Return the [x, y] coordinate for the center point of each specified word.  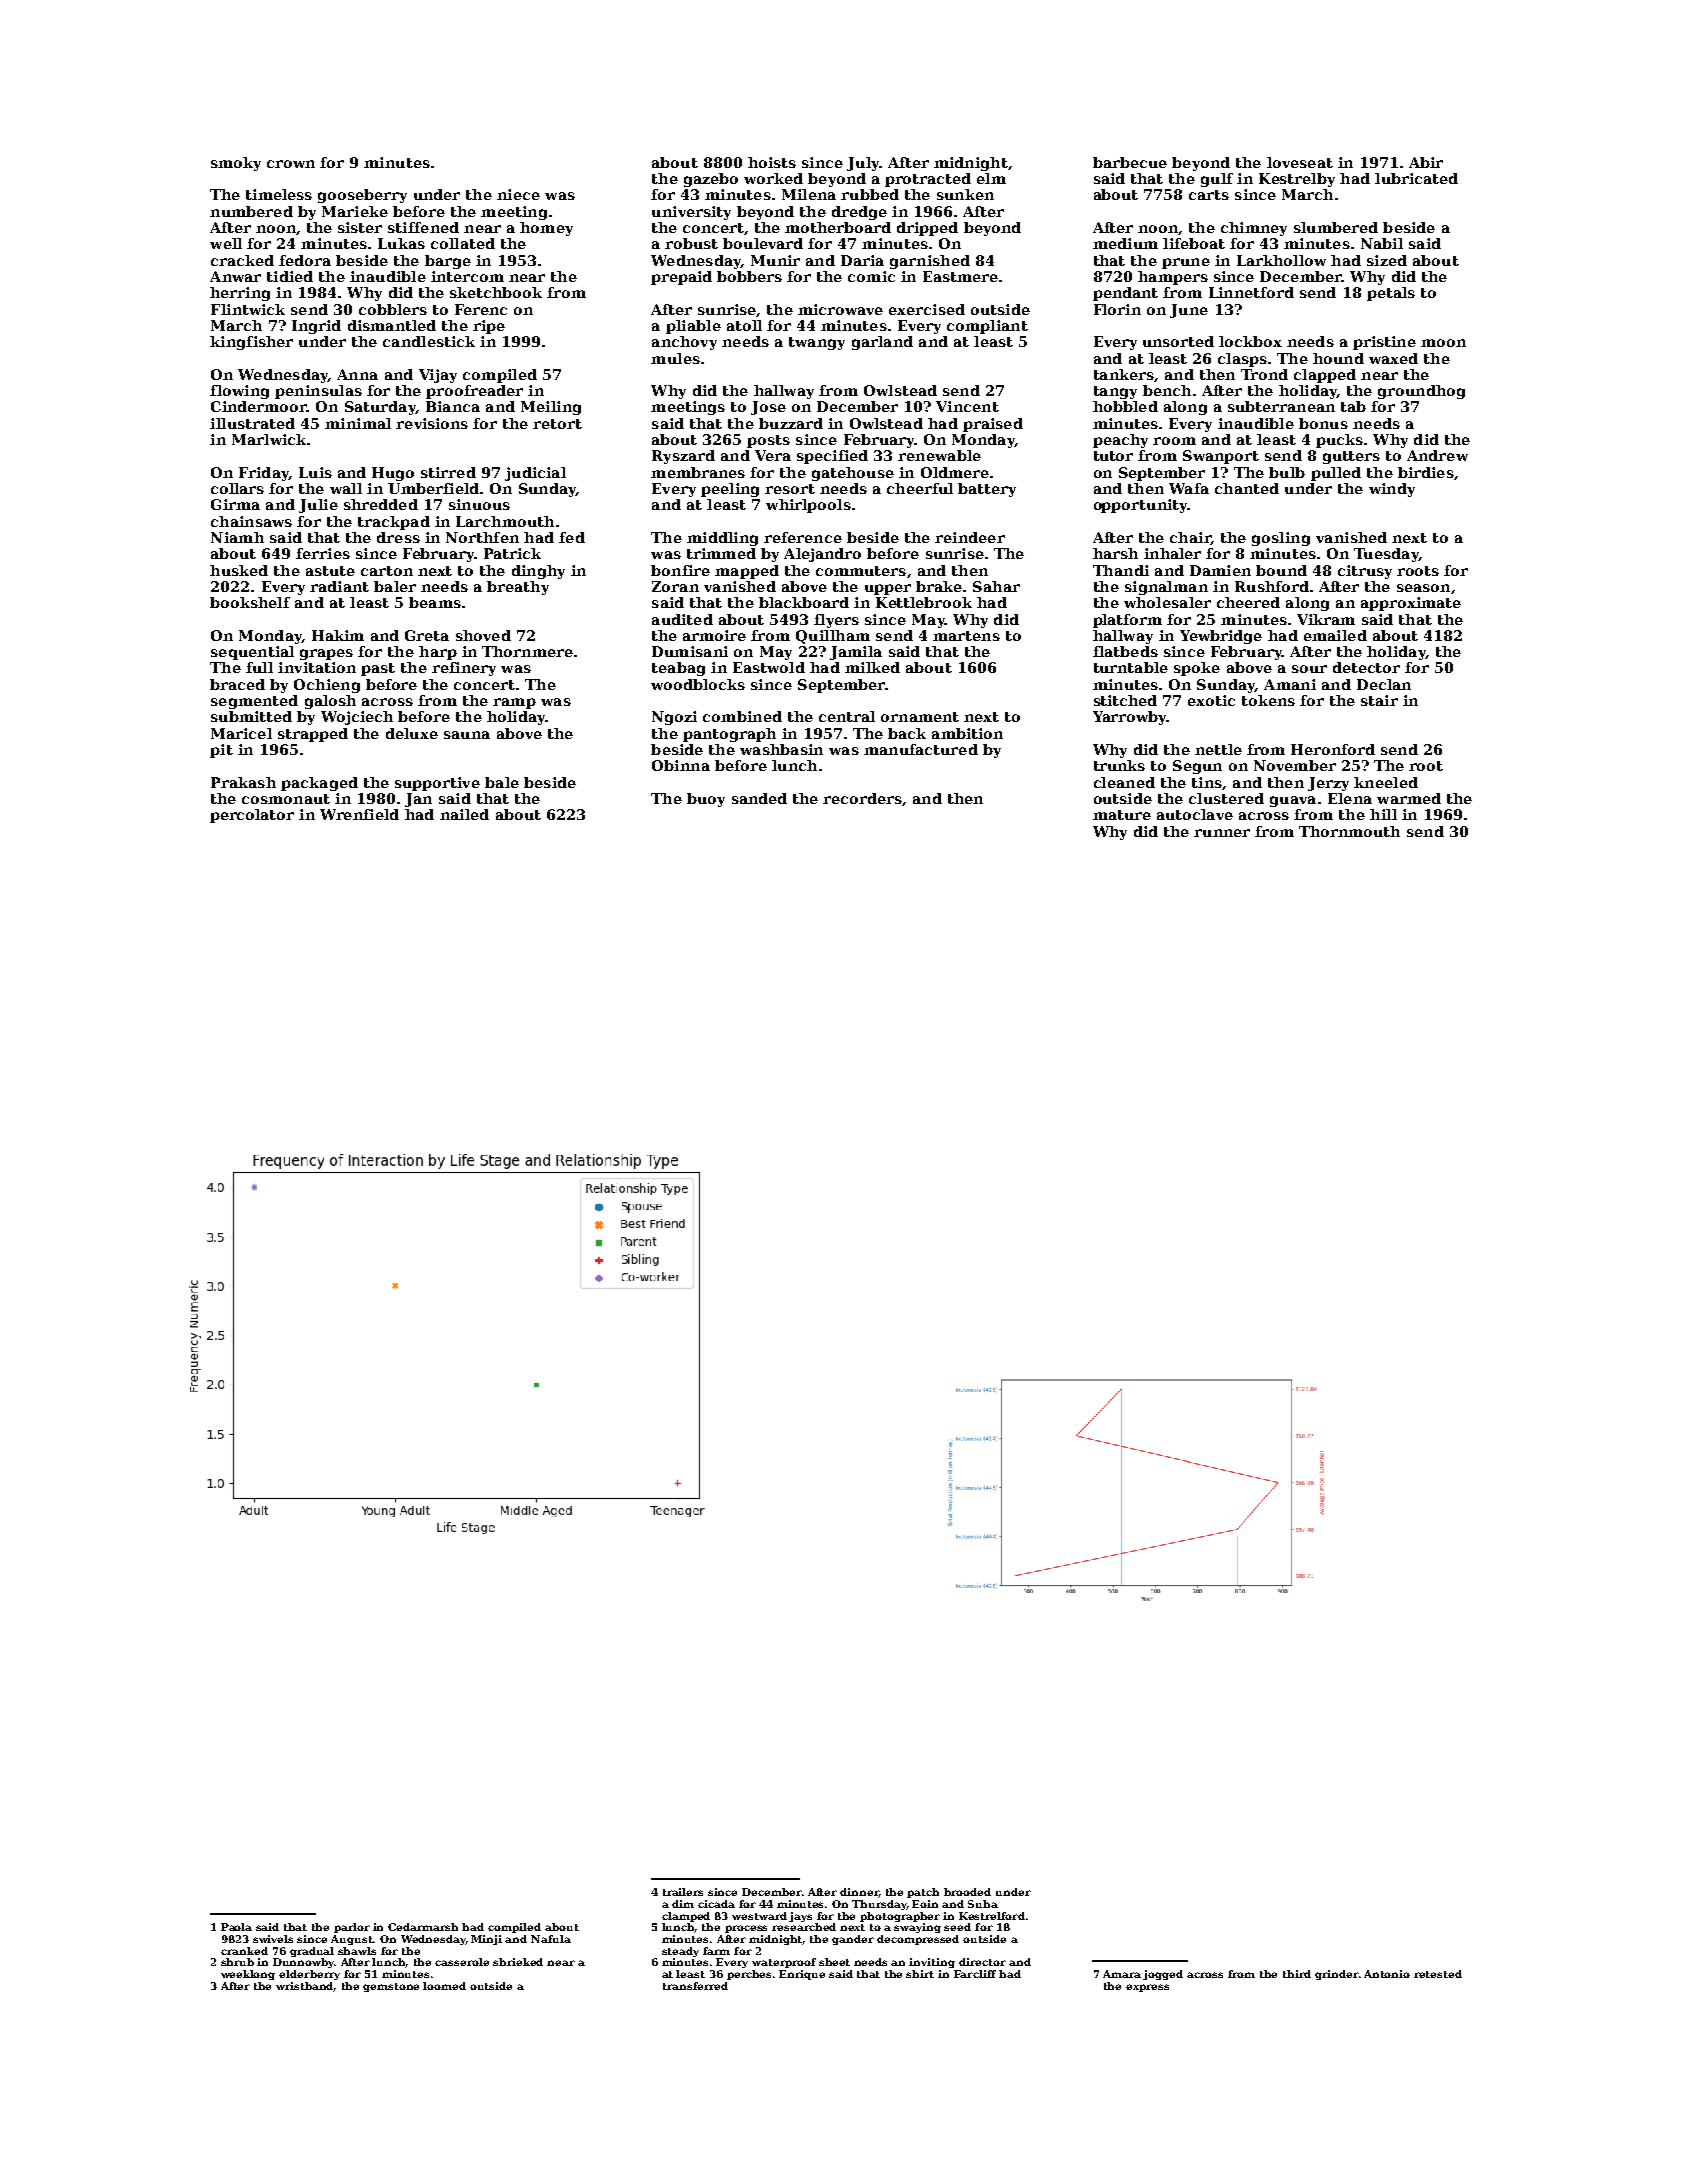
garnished [930, 262]
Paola [236, 1927]
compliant [987, 327]
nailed [464, 814]
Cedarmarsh [423, 1927]
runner [1222, 833]
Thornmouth [1349, 831]
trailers [683, 1892]
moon [1443, 343]
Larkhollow [1281, 260]
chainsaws [251, 521]
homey [546, 229]
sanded [759, 798]
